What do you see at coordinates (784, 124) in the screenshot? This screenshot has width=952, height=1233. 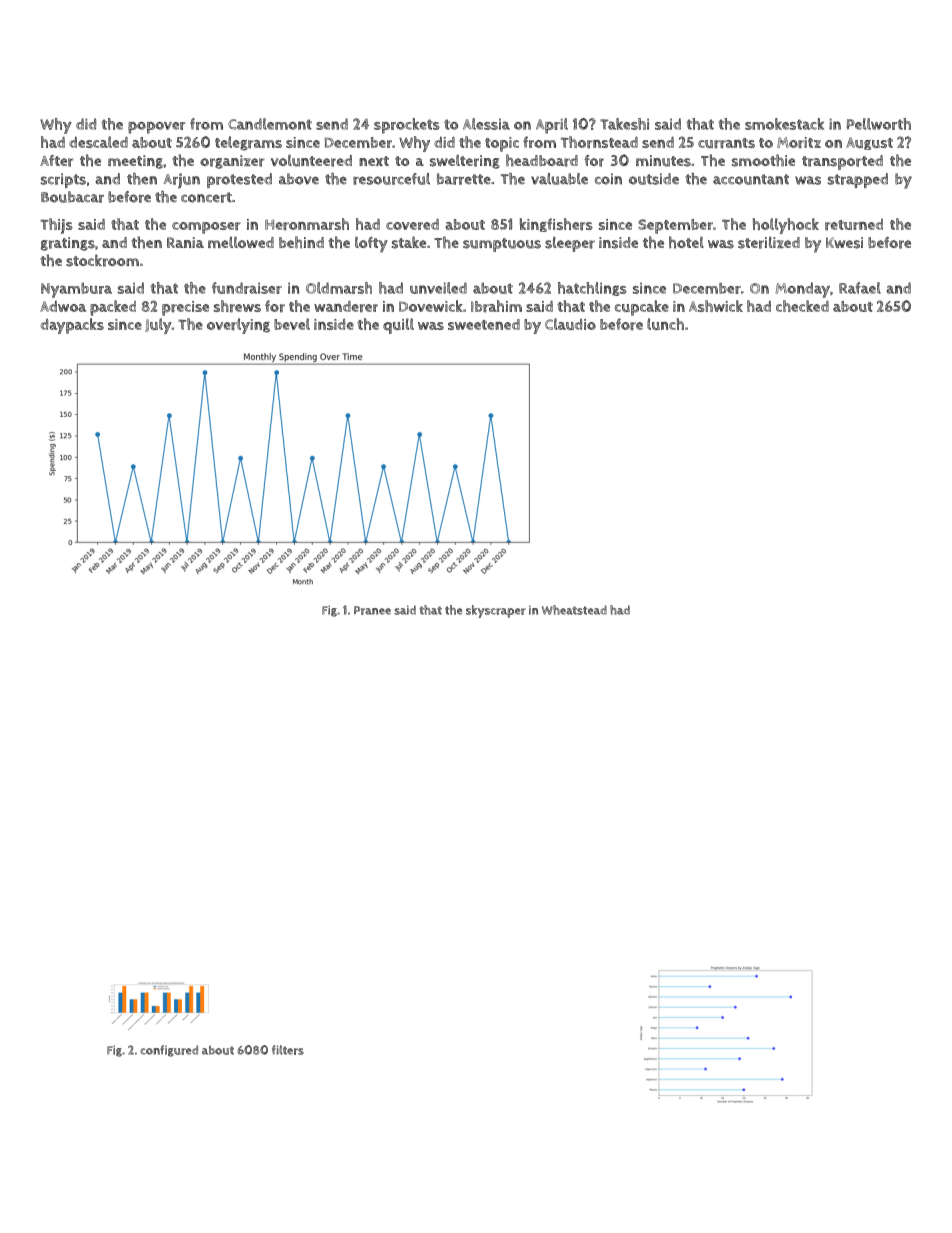 I see `smokestack` at bounding box center [784, 124].
